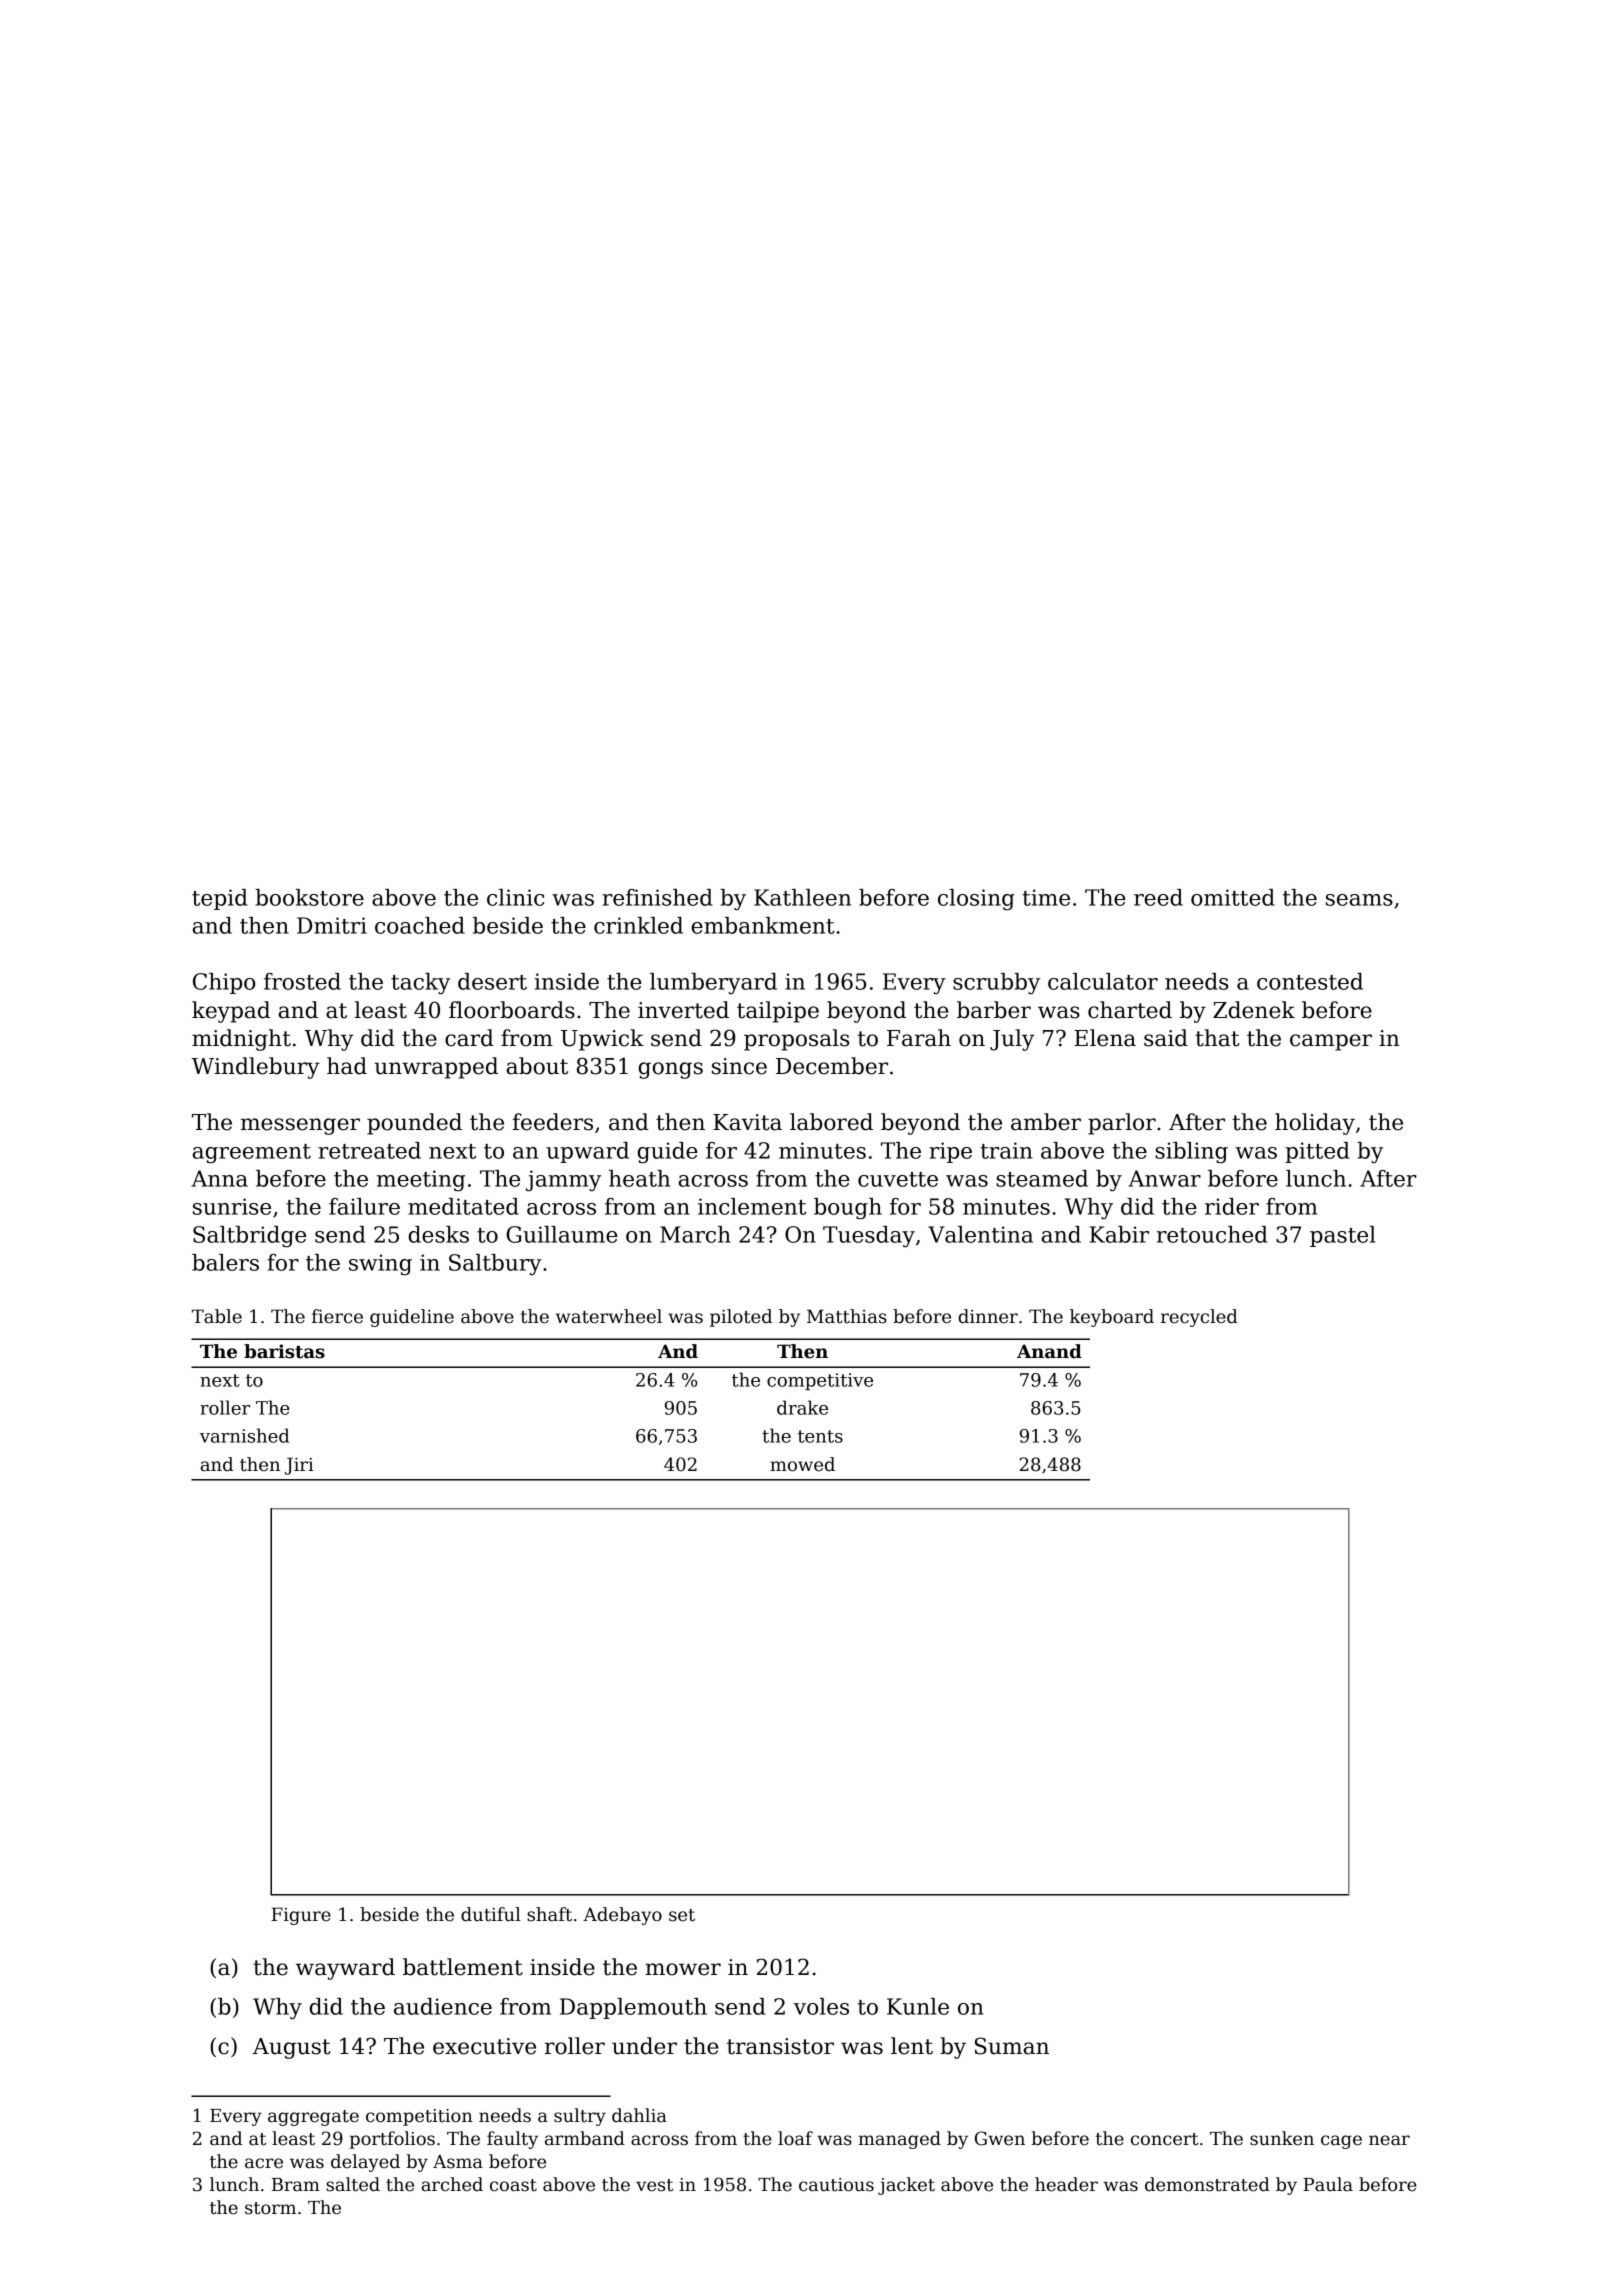  What do you see at coordinates (802, 1464) in the screenshot?
I see `mowed` at bounding box center [802, 1464].
